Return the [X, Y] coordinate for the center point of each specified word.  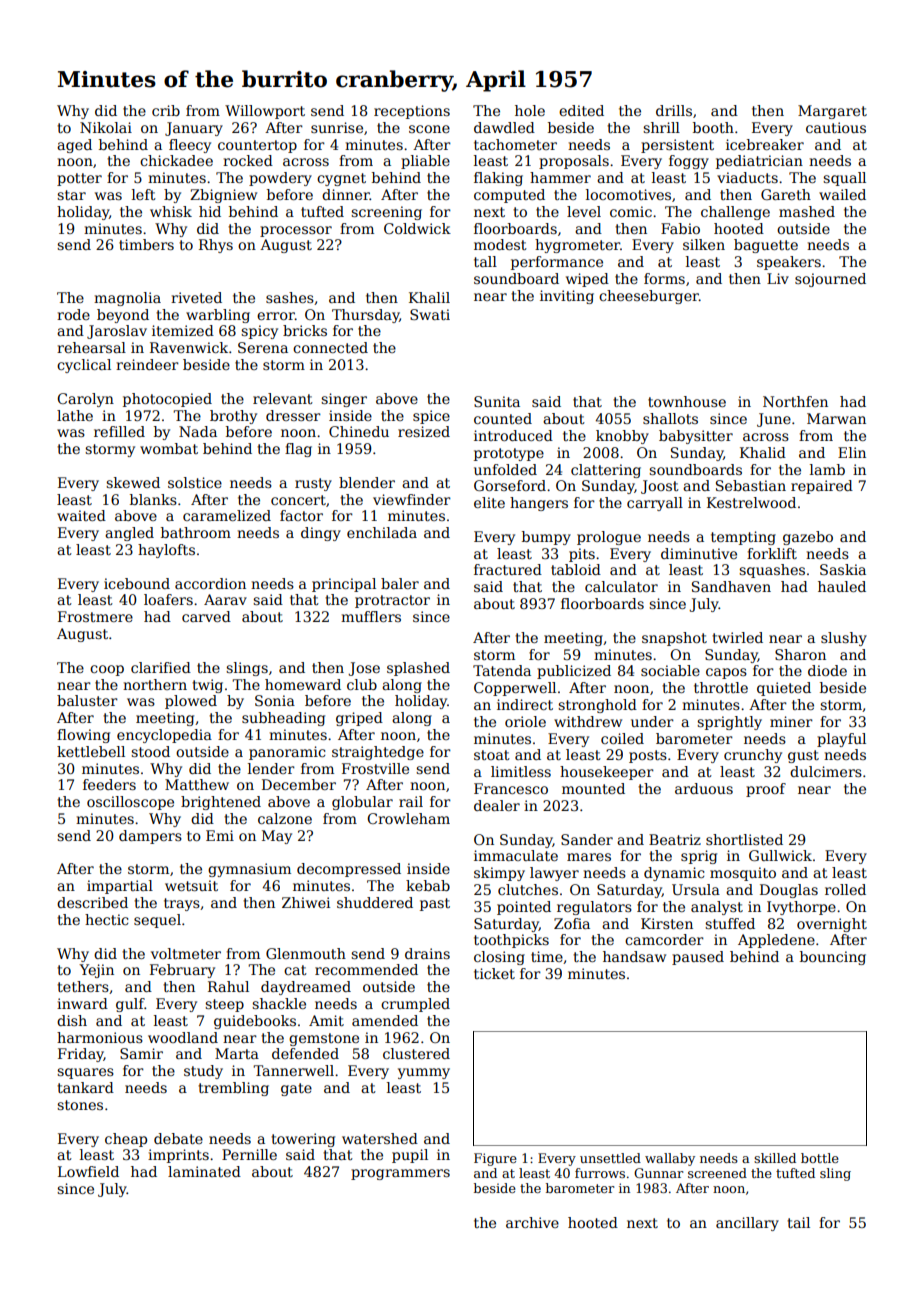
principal [344, 585]
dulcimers [826, 771]
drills [674, 110]
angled [129, 534]
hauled [842, 586]
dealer [497, 805]
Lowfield [88, 1171]
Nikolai [106, 127]
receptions [412, 112]
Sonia [275, 700]
